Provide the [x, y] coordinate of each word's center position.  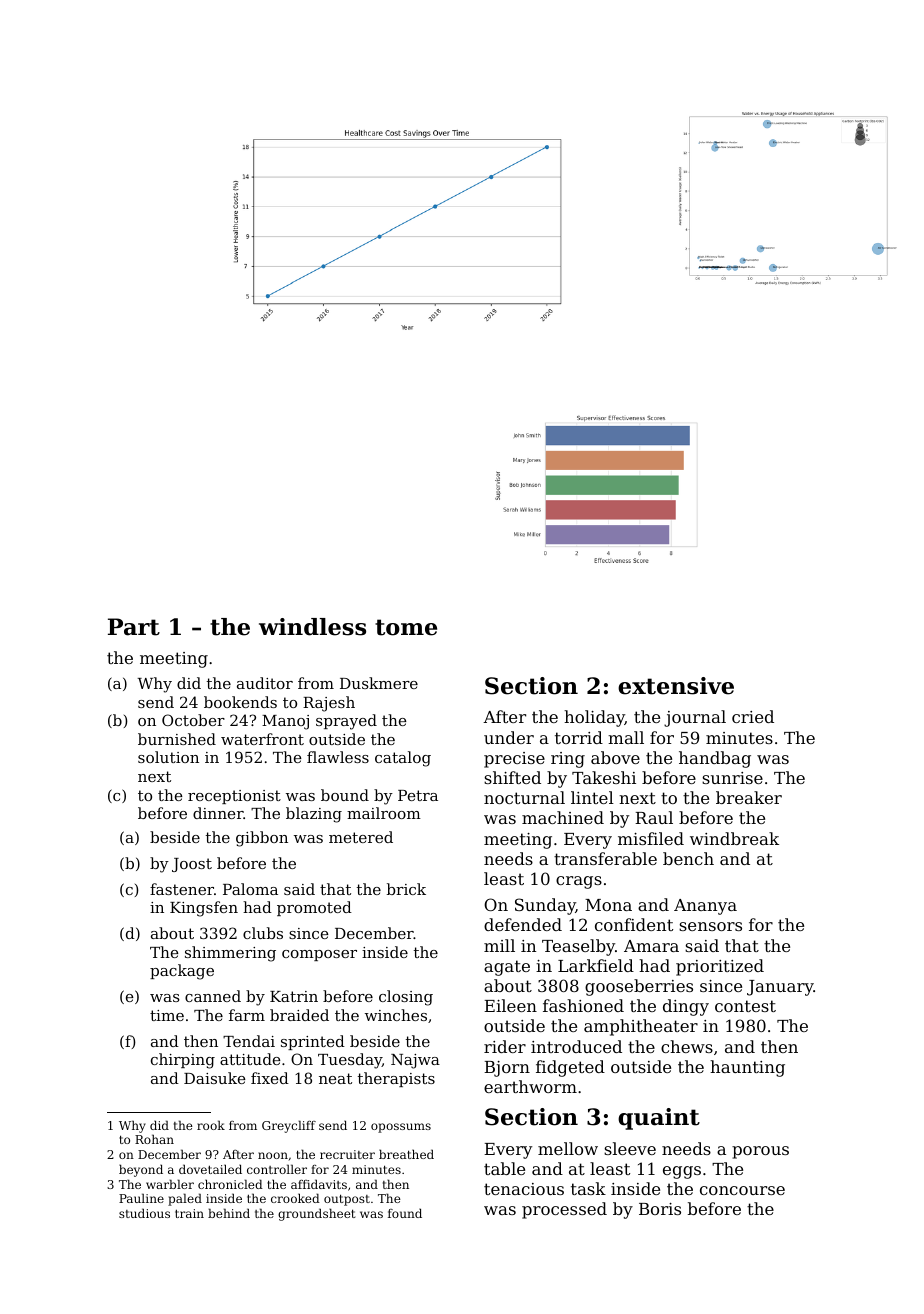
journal [695, 718]
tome [406, 627]
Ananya [705, 907]
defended [523, 924]
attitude [250, 1059]
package [182, 972]
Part [134, 627]
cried [753, 716]
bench [688, 858]
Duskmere [379, 683]
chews [687, 1046]
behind [229, 1213]
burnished [177, 739]
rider [505, 1046]
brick [406, 889]
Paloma [250, 889]
